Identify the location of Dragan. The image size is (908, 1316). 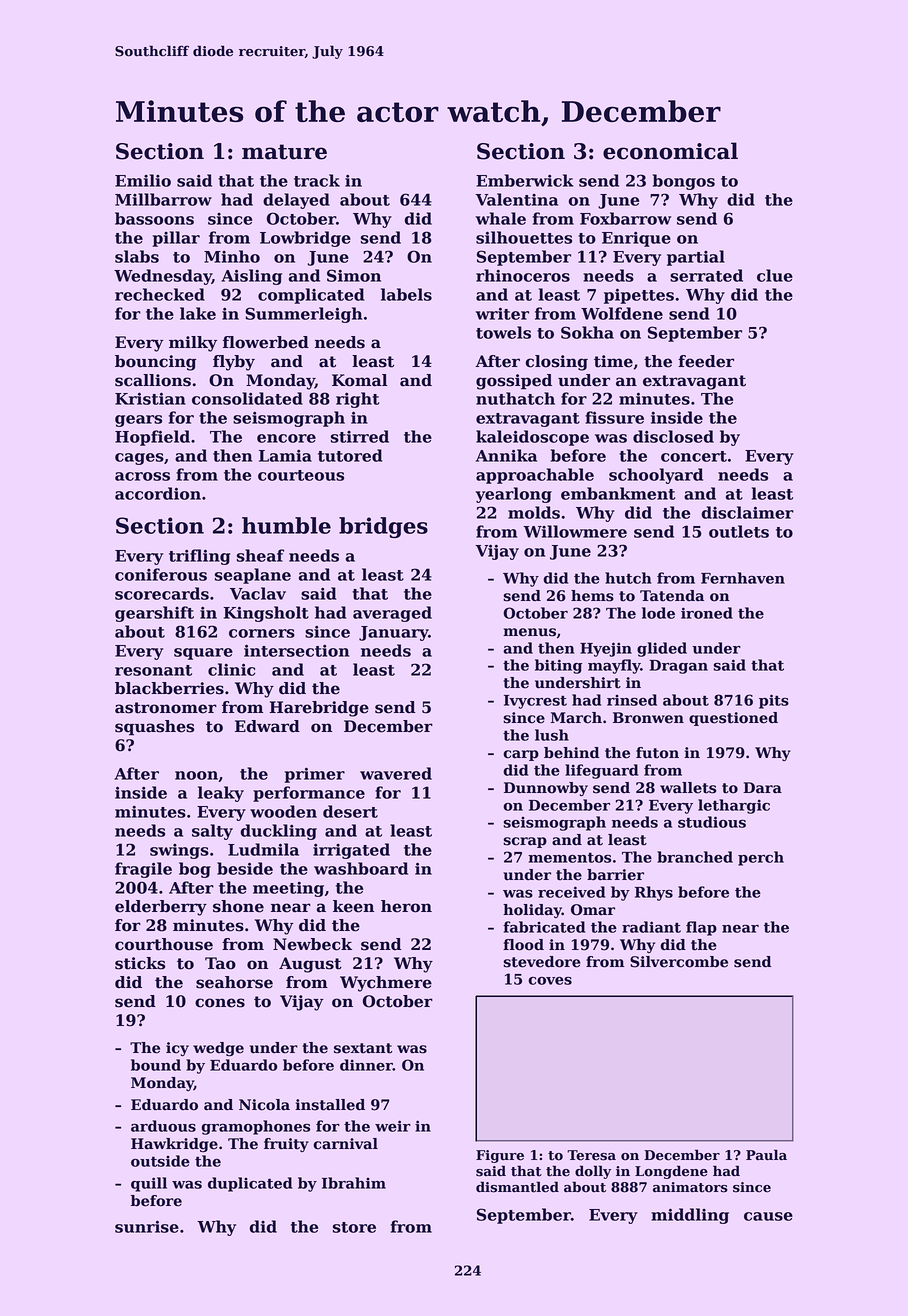
(678, 667).
